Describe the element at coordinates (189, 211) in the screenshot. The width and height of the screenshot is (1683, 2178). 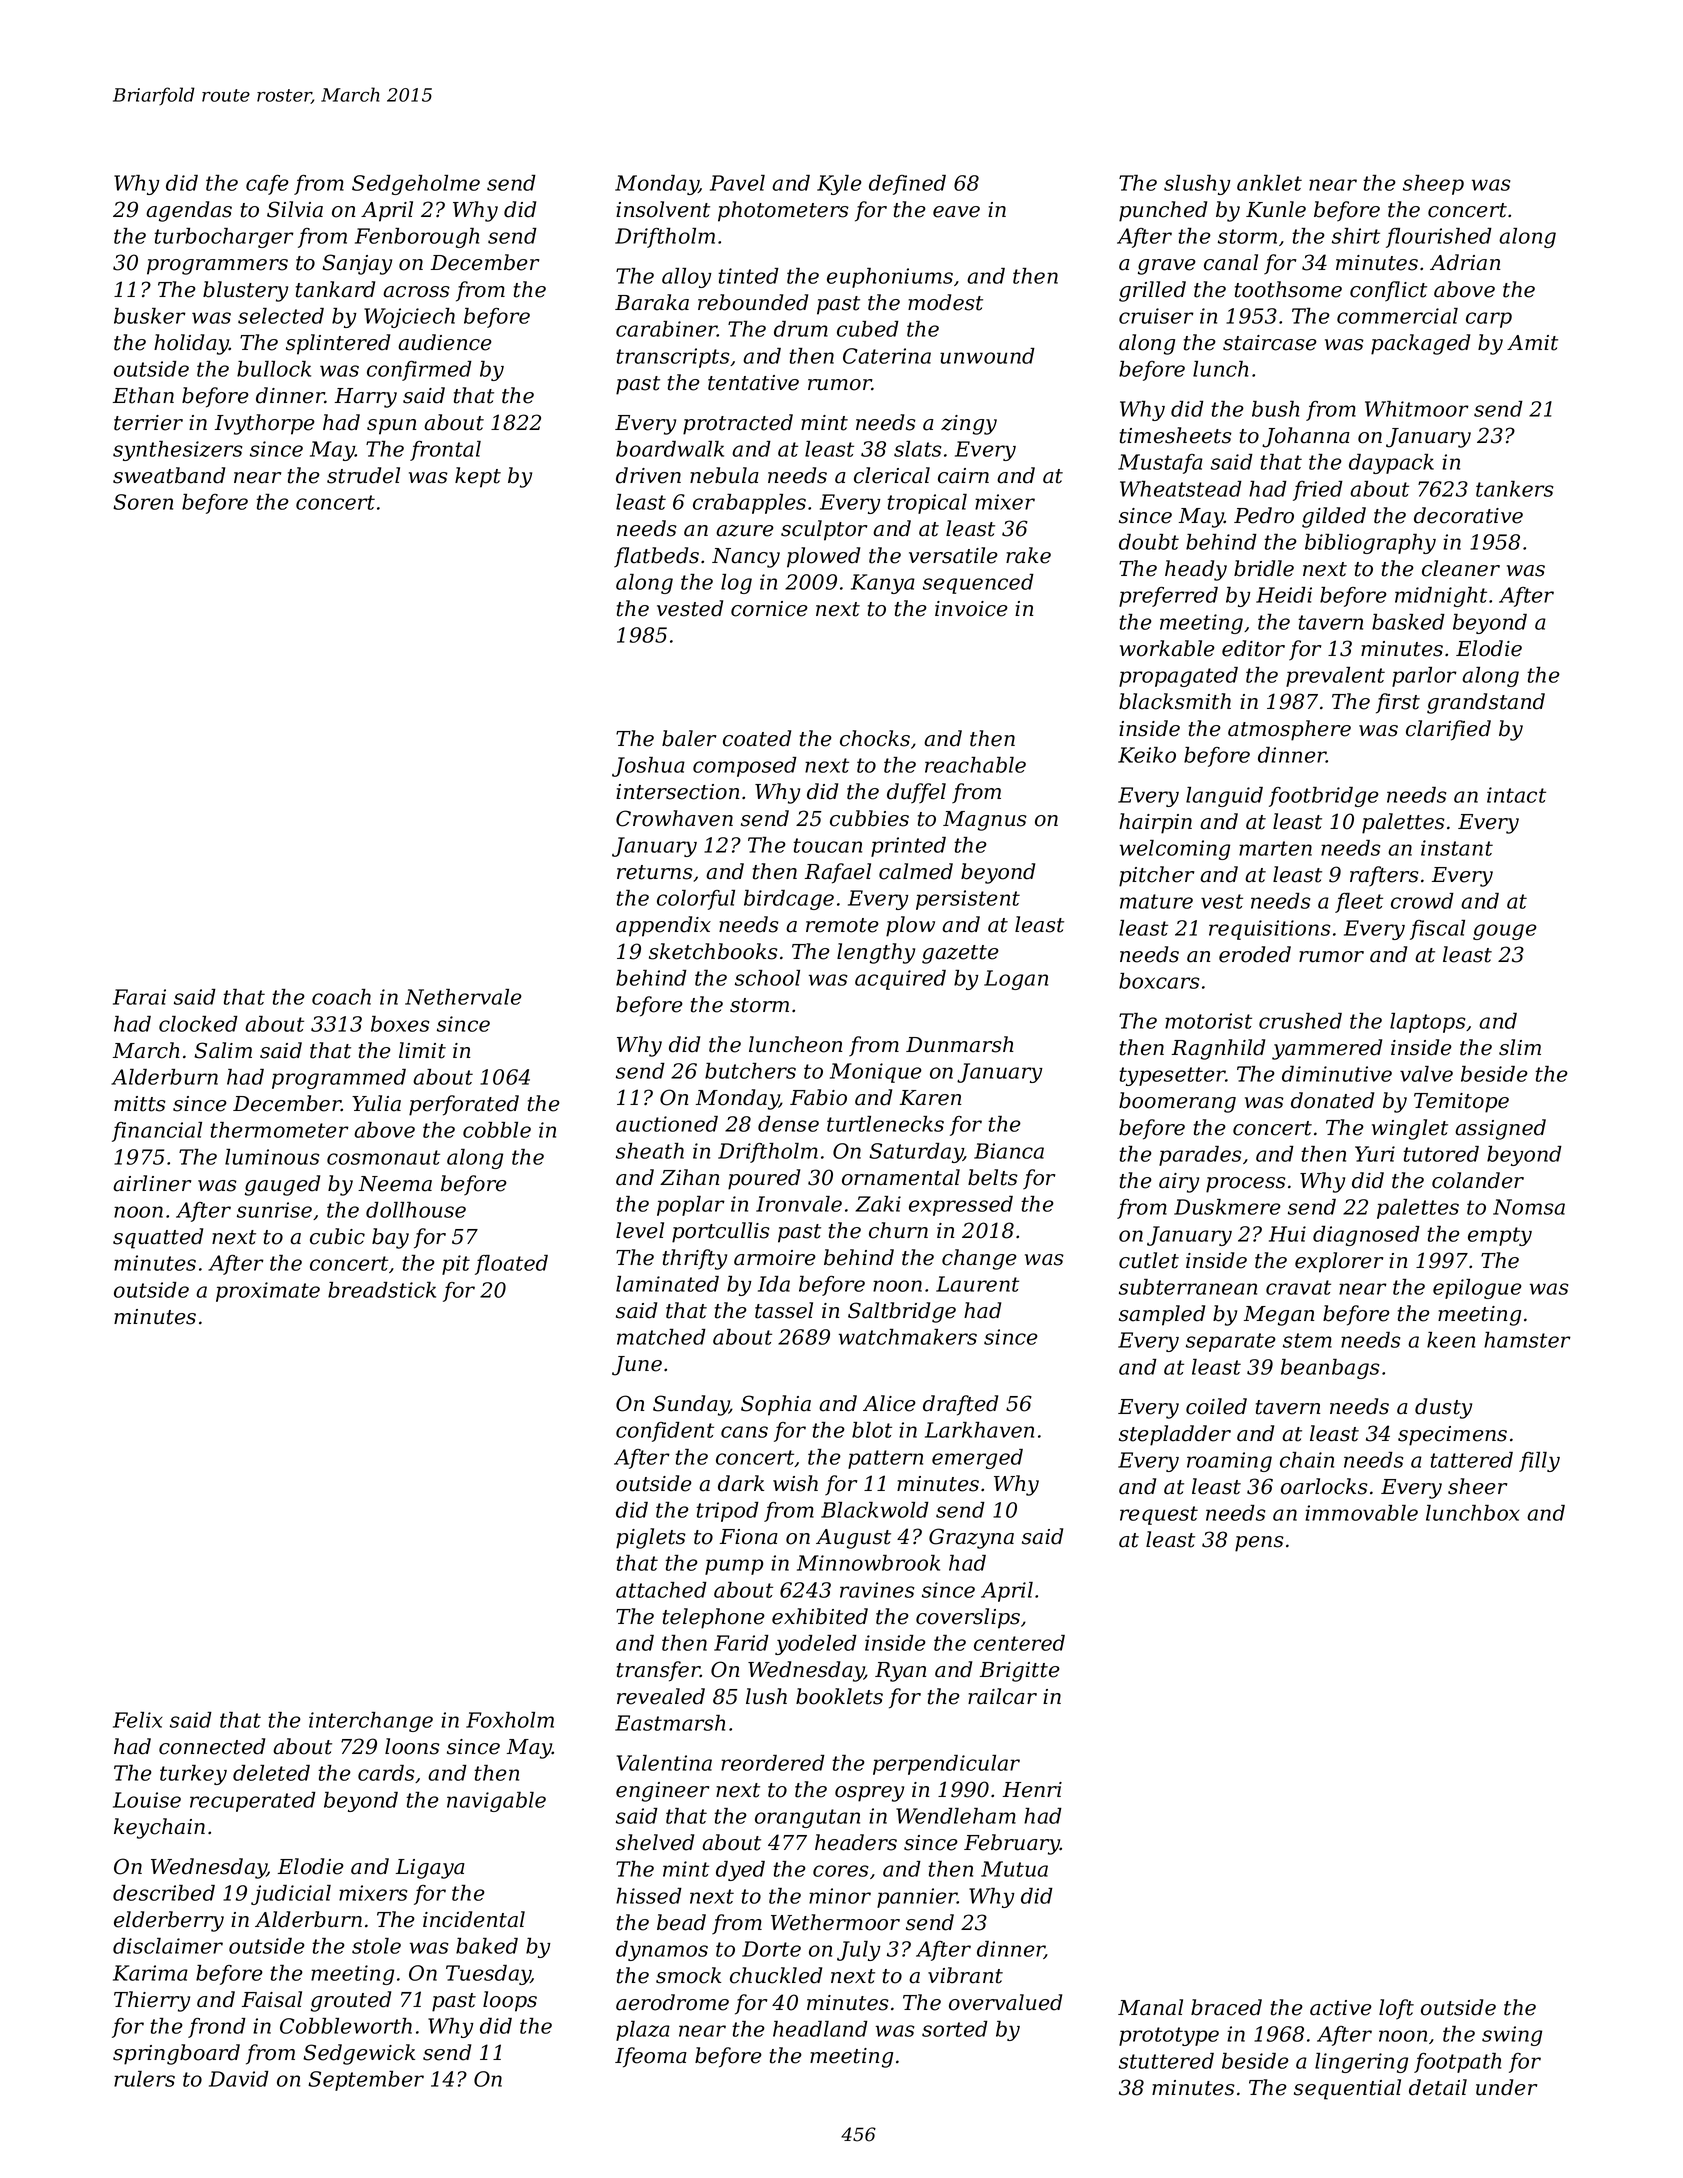
I see `agendas` at that location.
